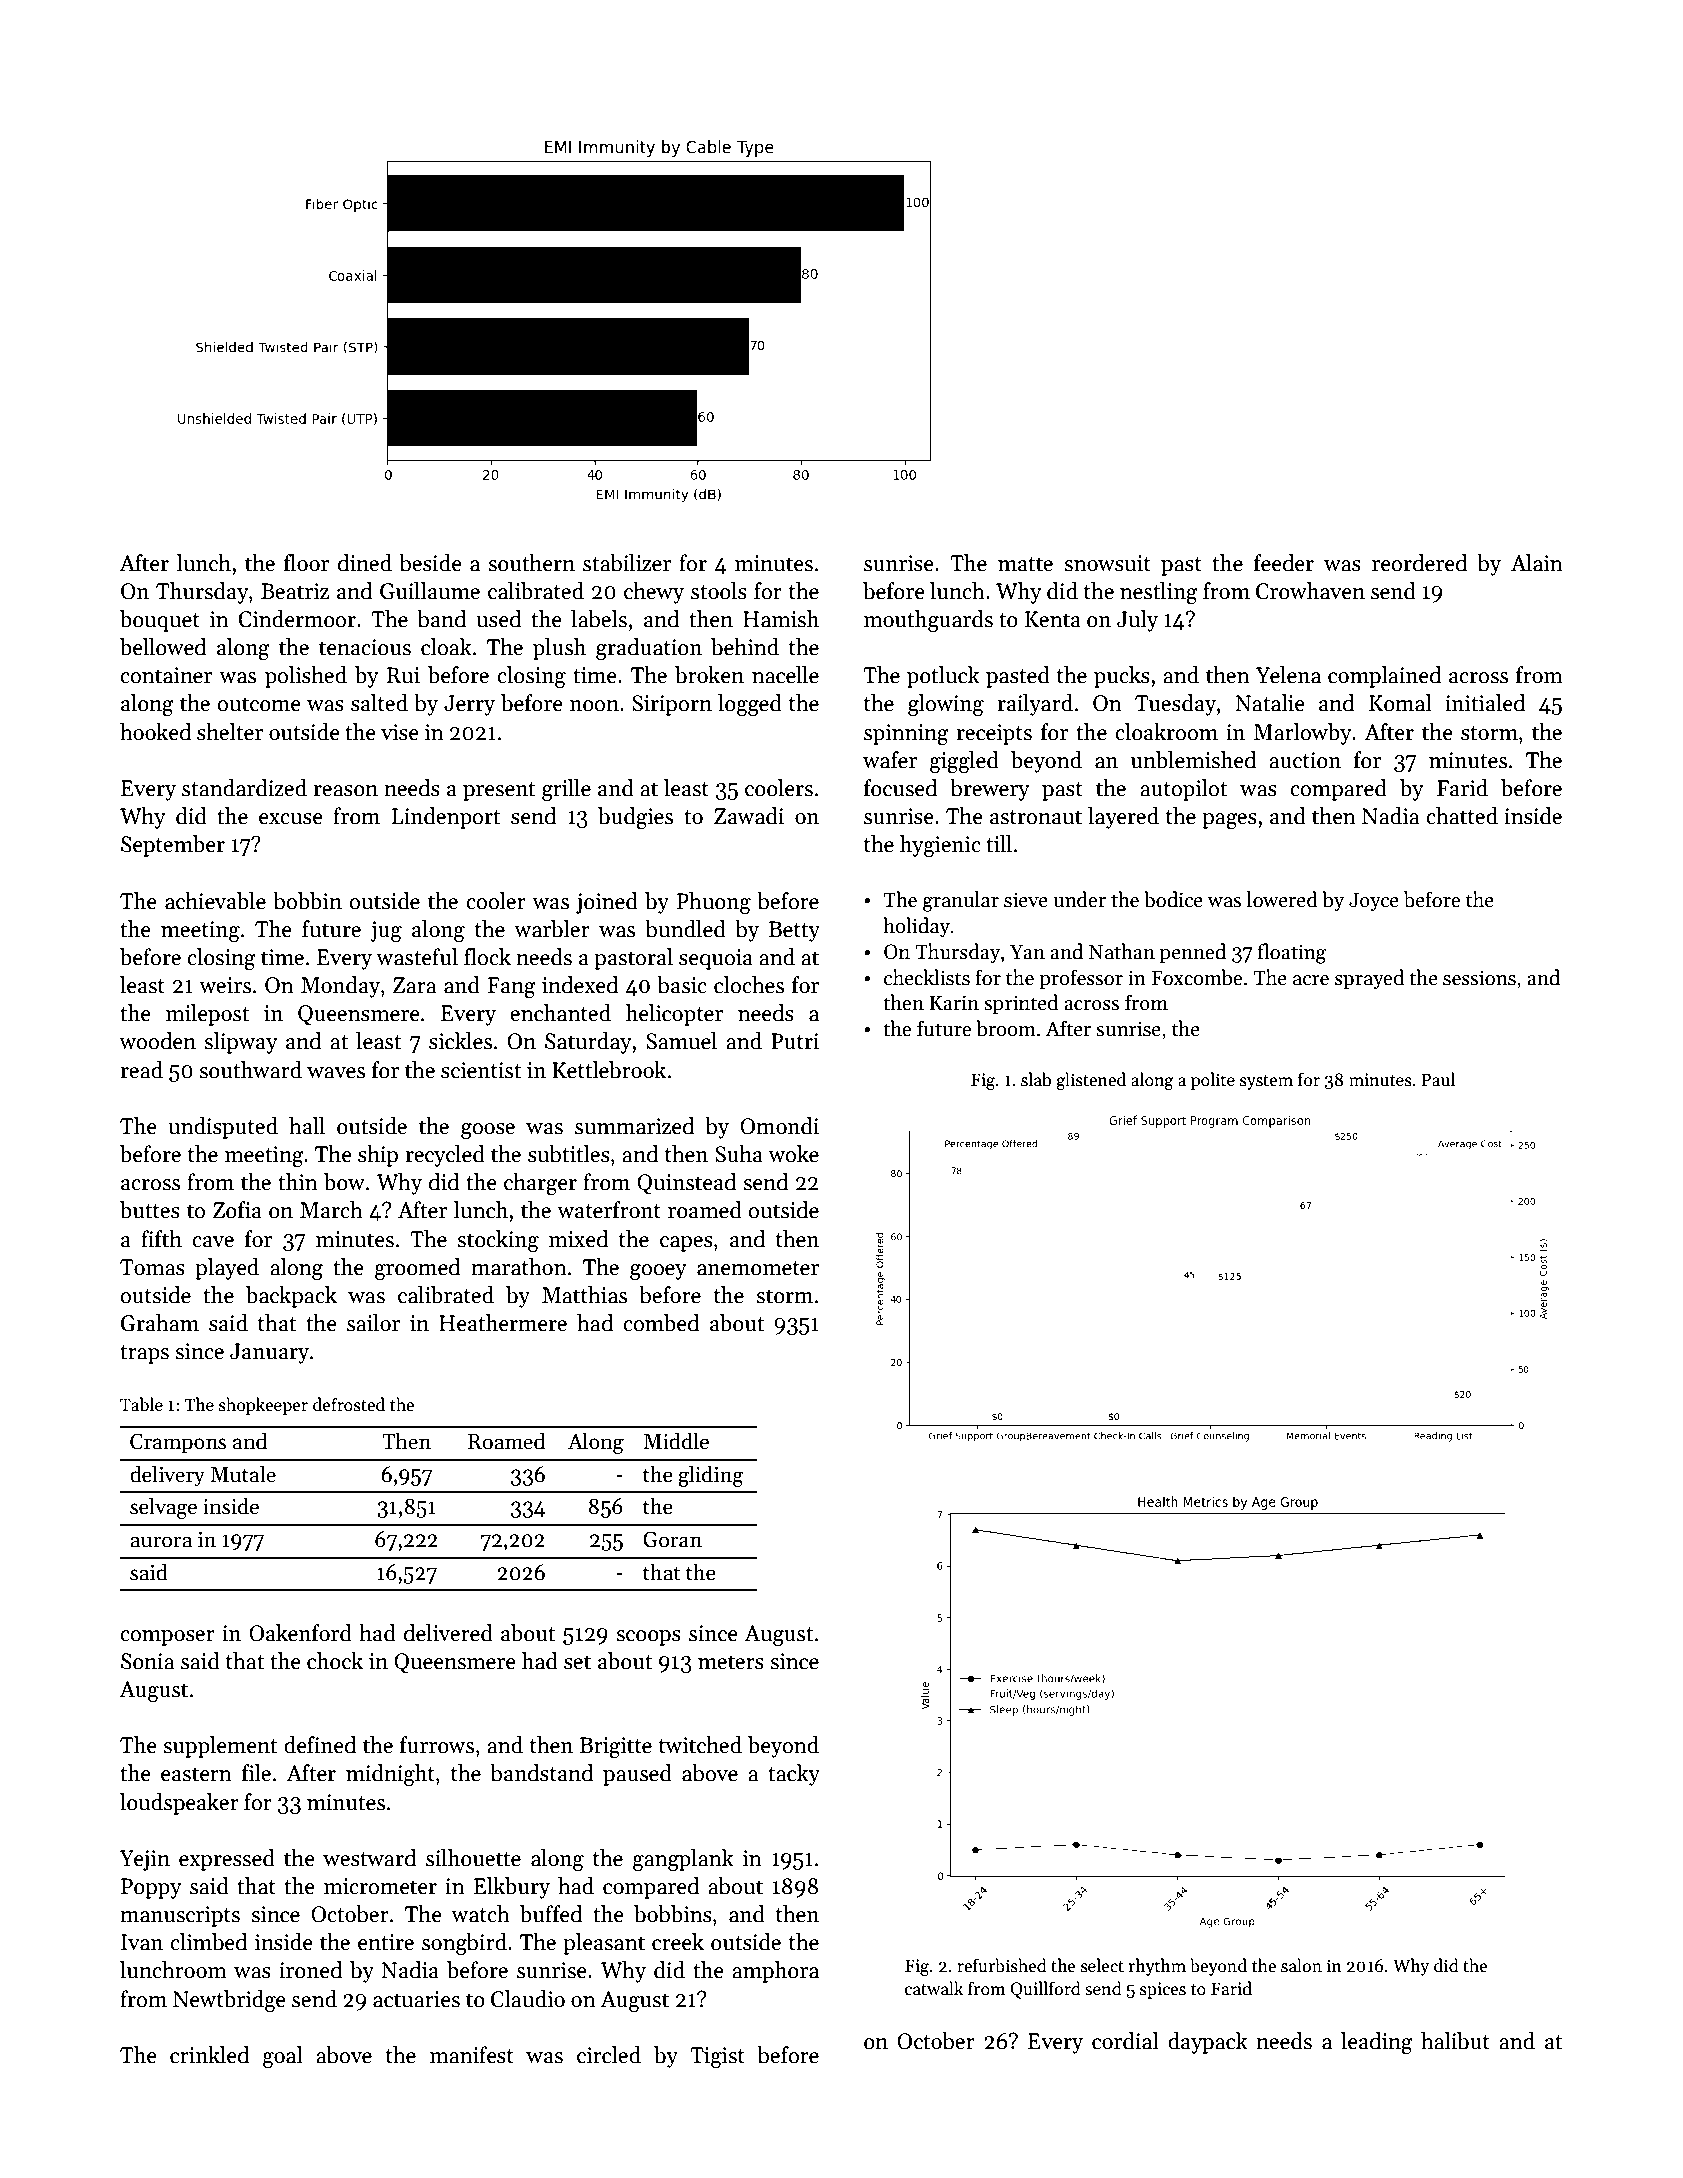 The height and width of the document is (2178, 1683). What do you see at coordinates (1419, 563) in the document?
I see `reordered` at bounding box center [1419, 563].
